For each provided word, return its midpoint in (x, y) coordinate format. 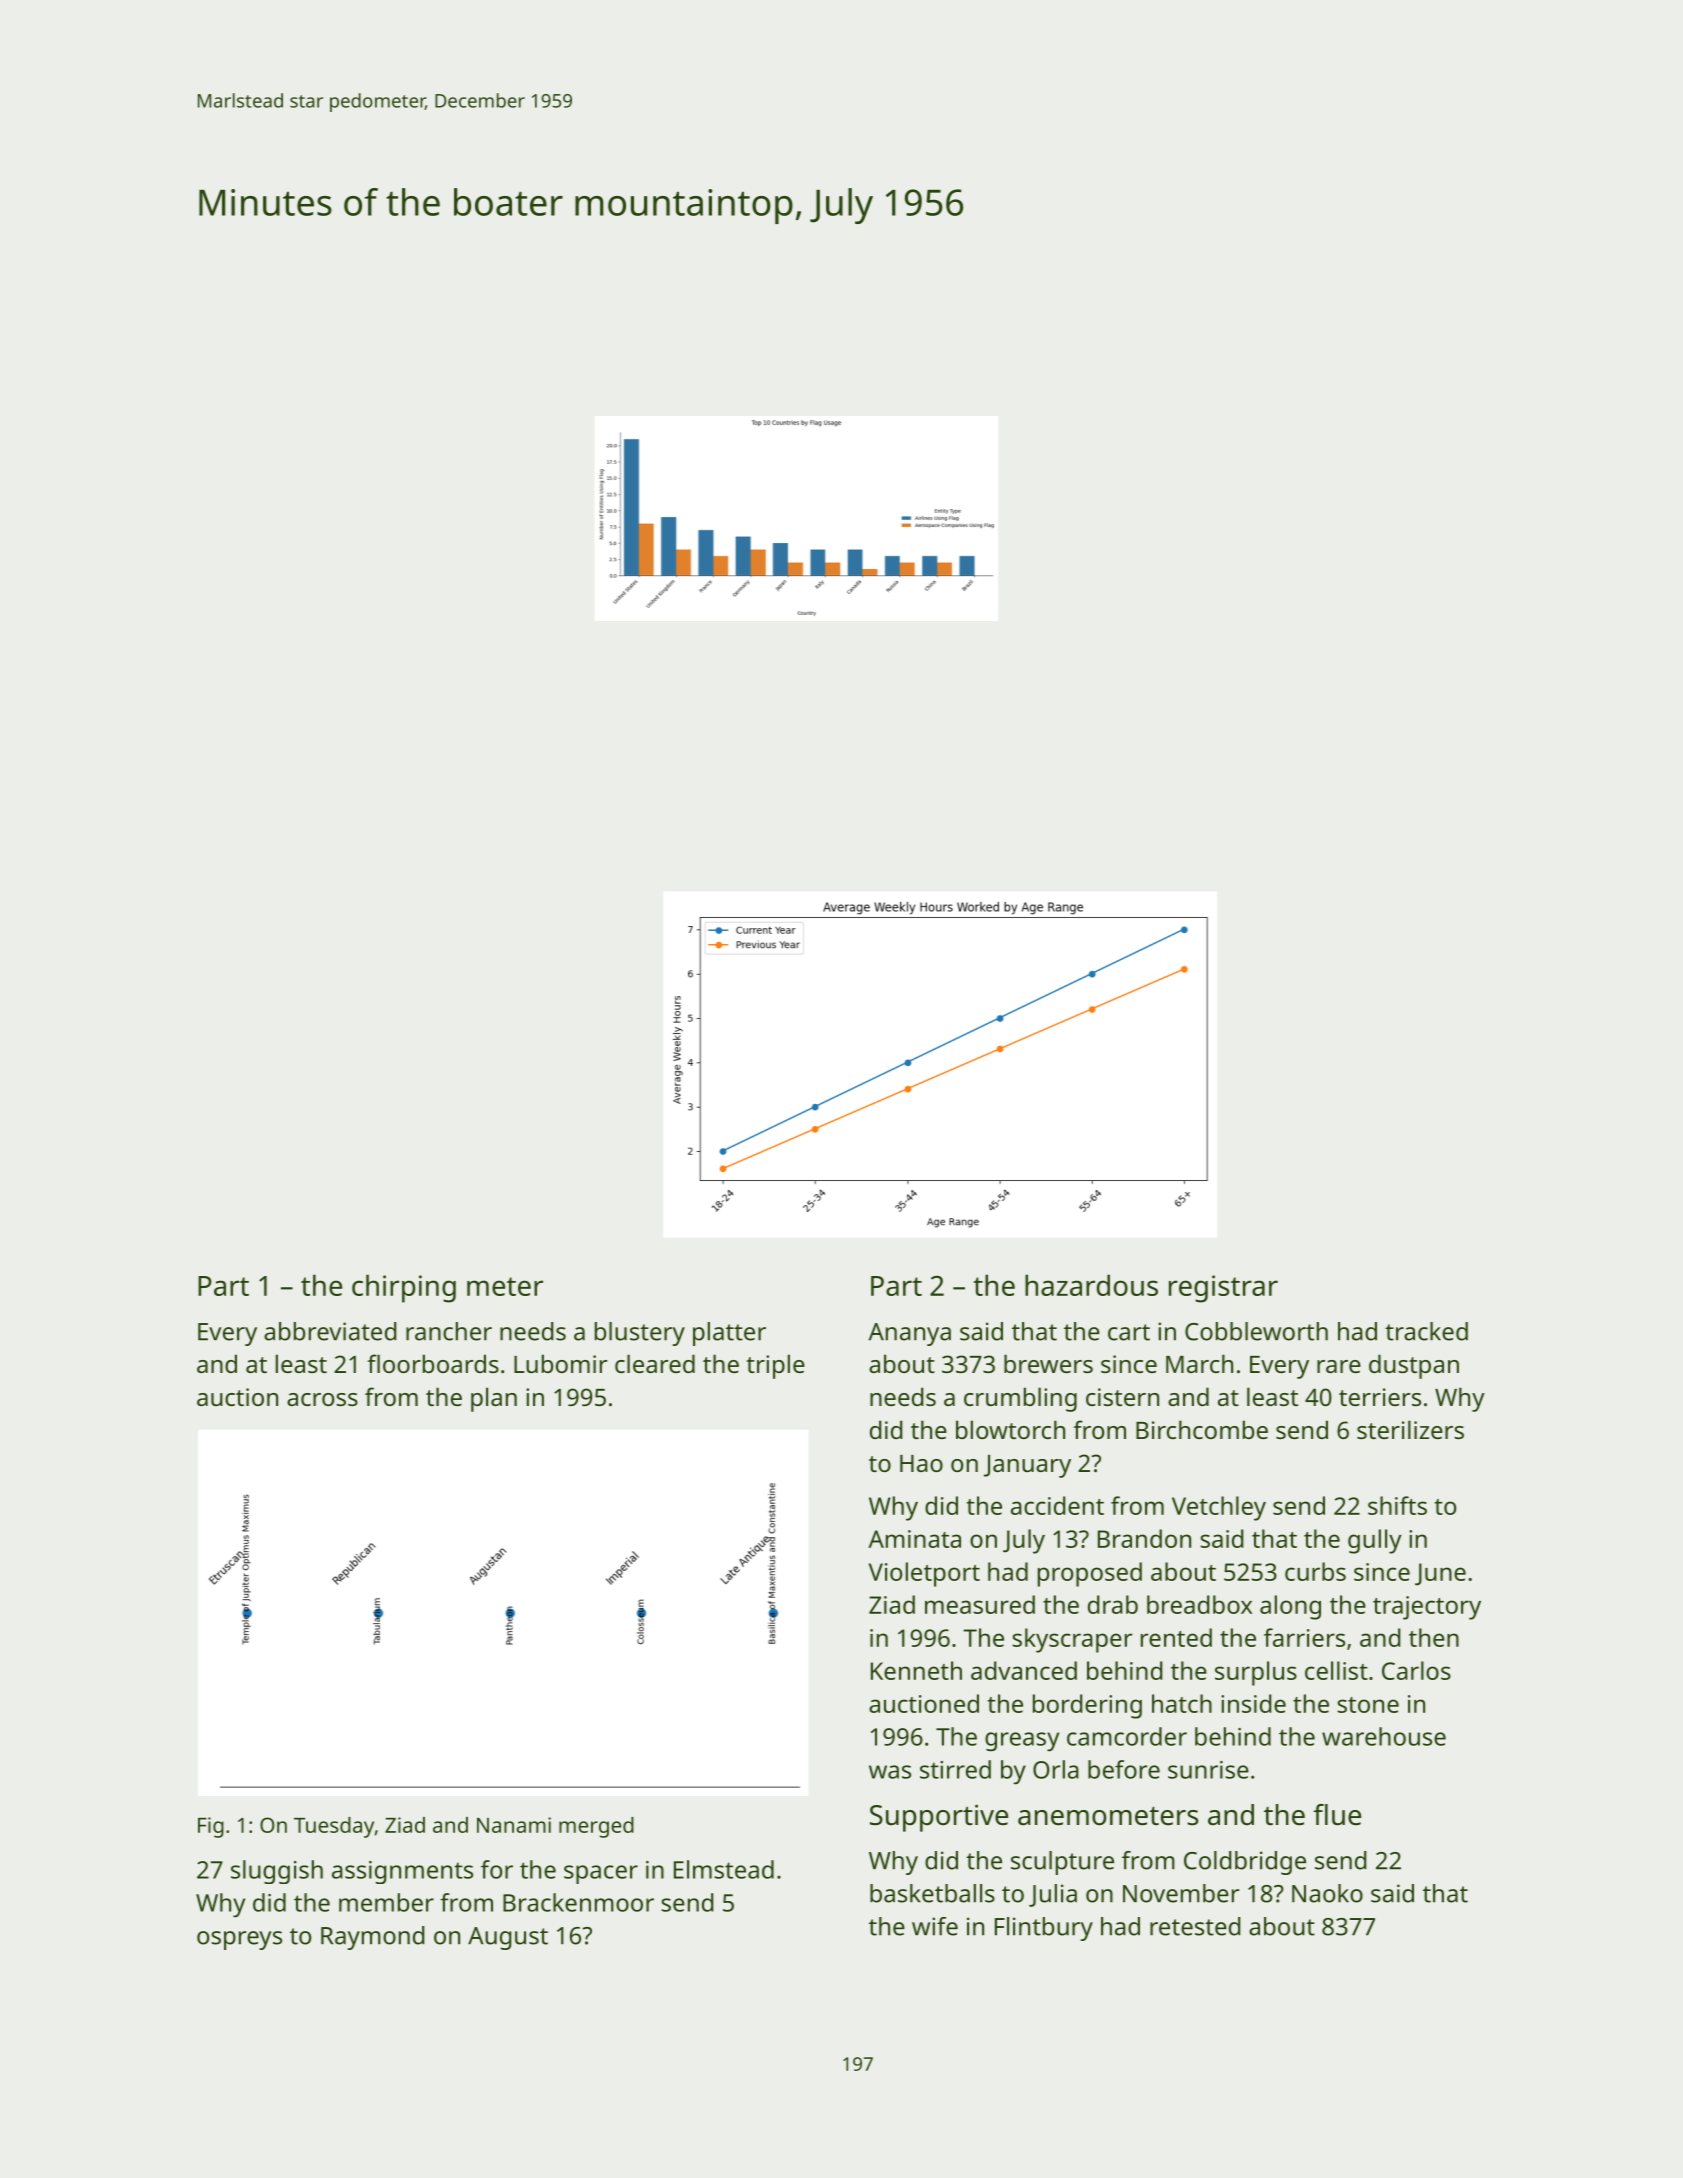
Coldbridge (1245, 1863)
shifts (1397, 1505)
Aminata (914, 1539)
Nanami (514, 1825)
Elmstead (724, 1869)
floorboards (433, 1363)
